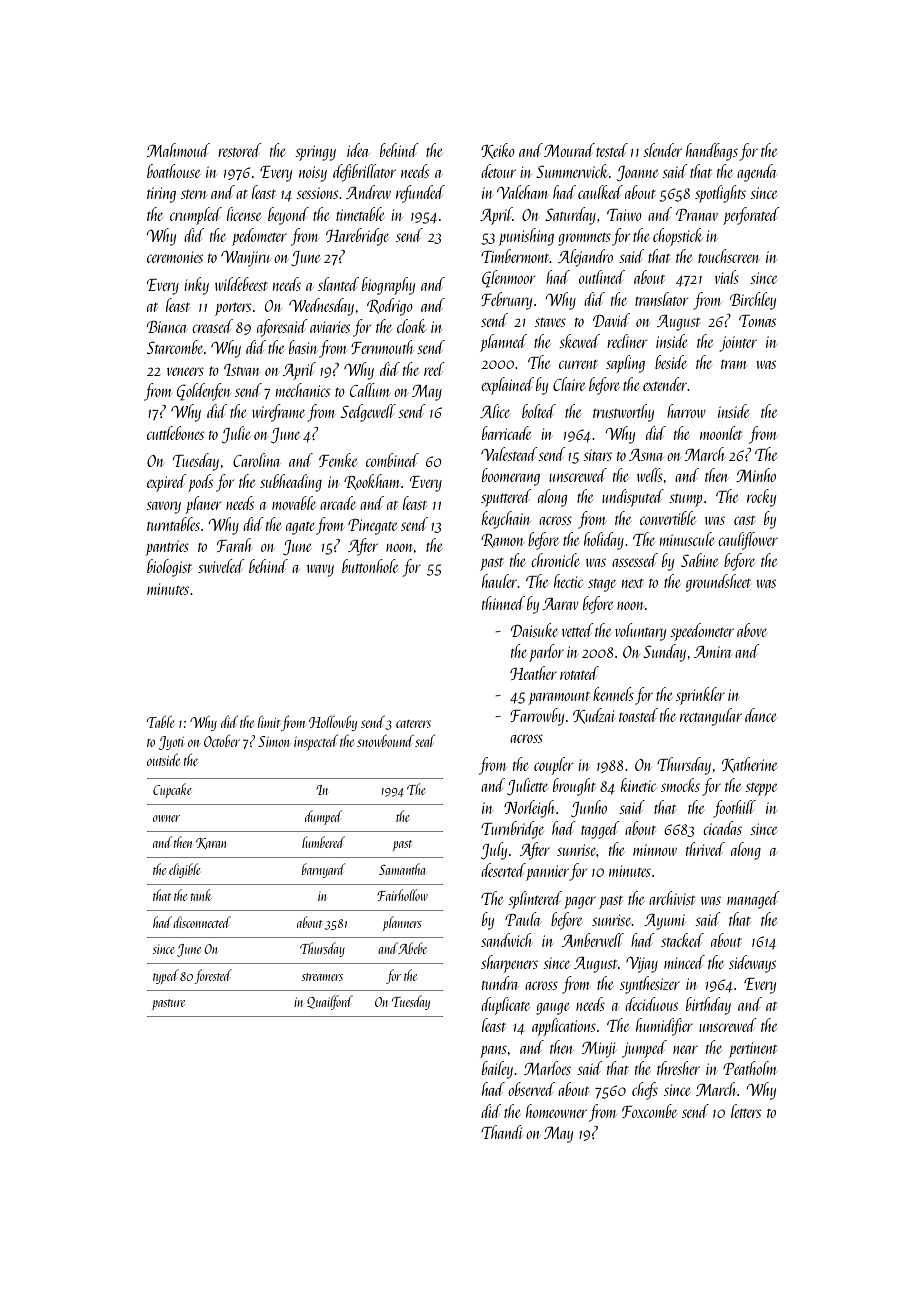 This screenshot has width=924, height=1314. What do you see at coordinates (242, 370) in the screenshot?
I see `Istvan` at bounding box center [242, 370].
